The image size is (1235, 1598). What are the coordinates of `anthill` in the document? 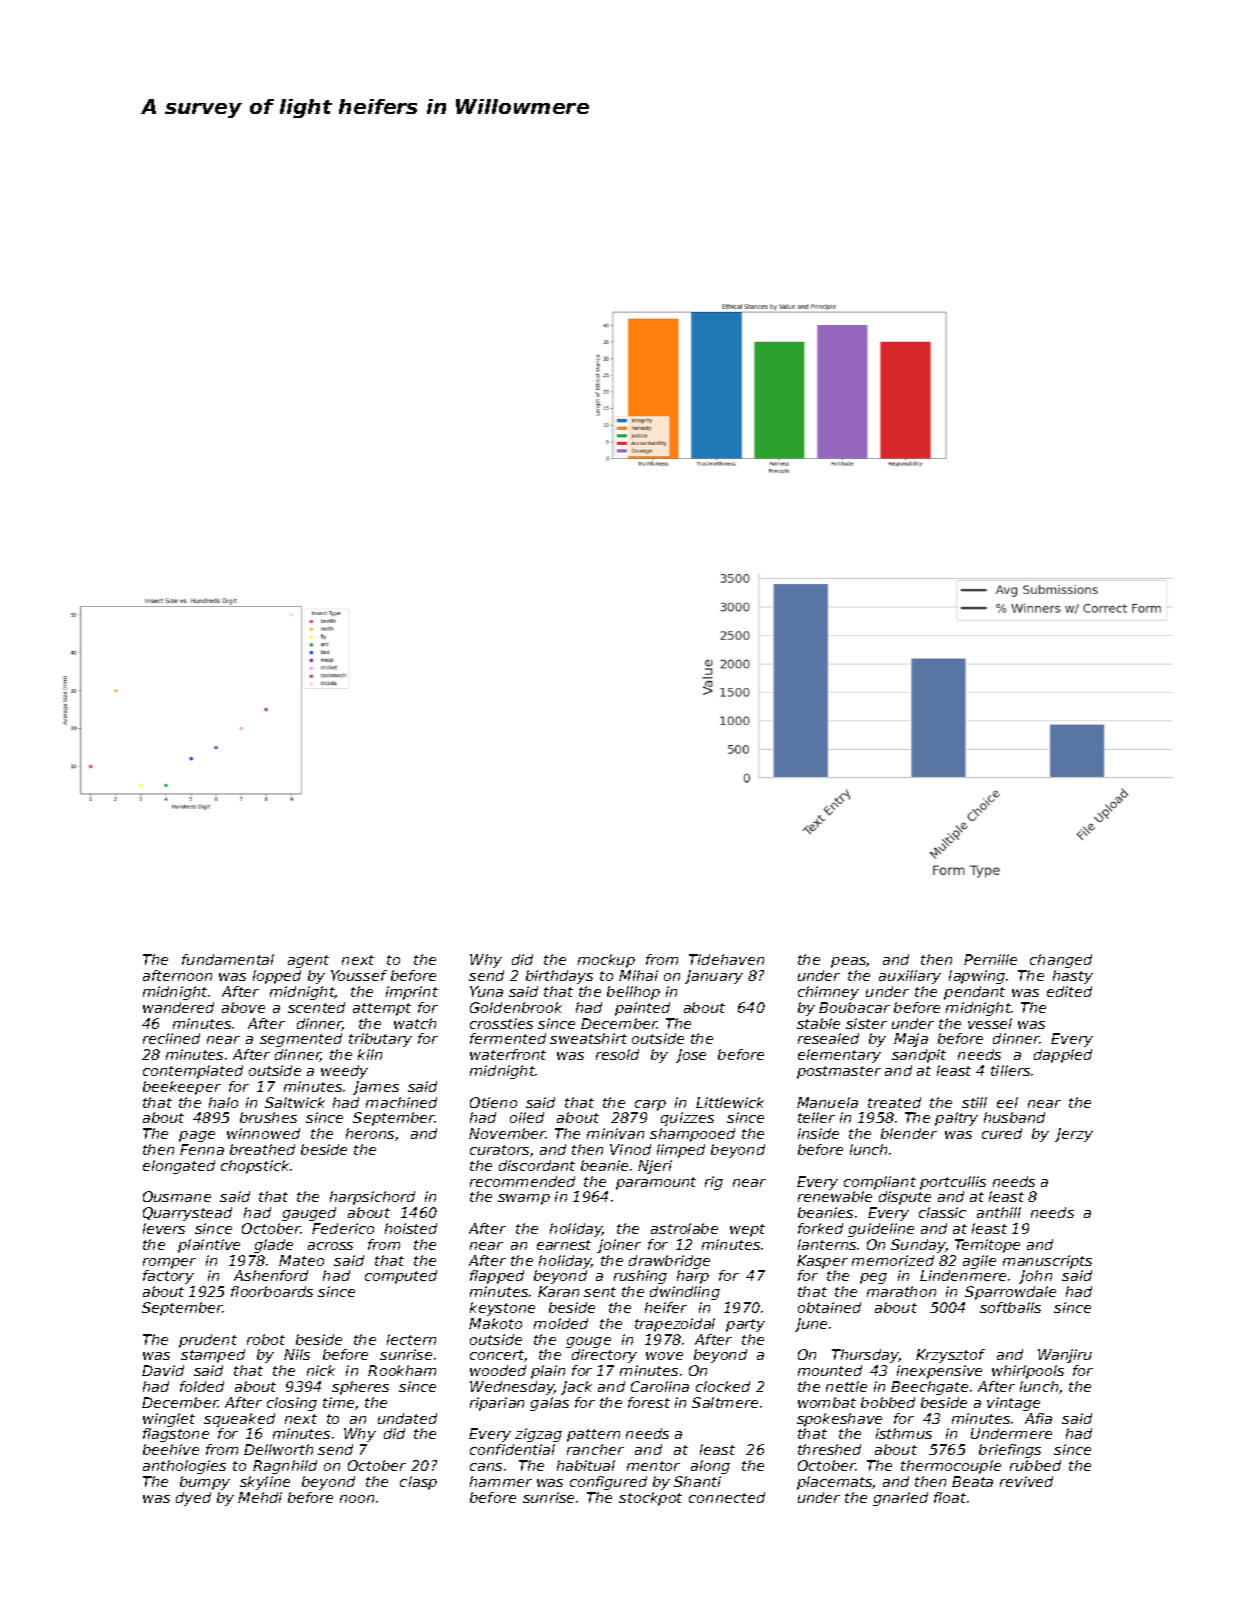 It's located at (999, 1212).
